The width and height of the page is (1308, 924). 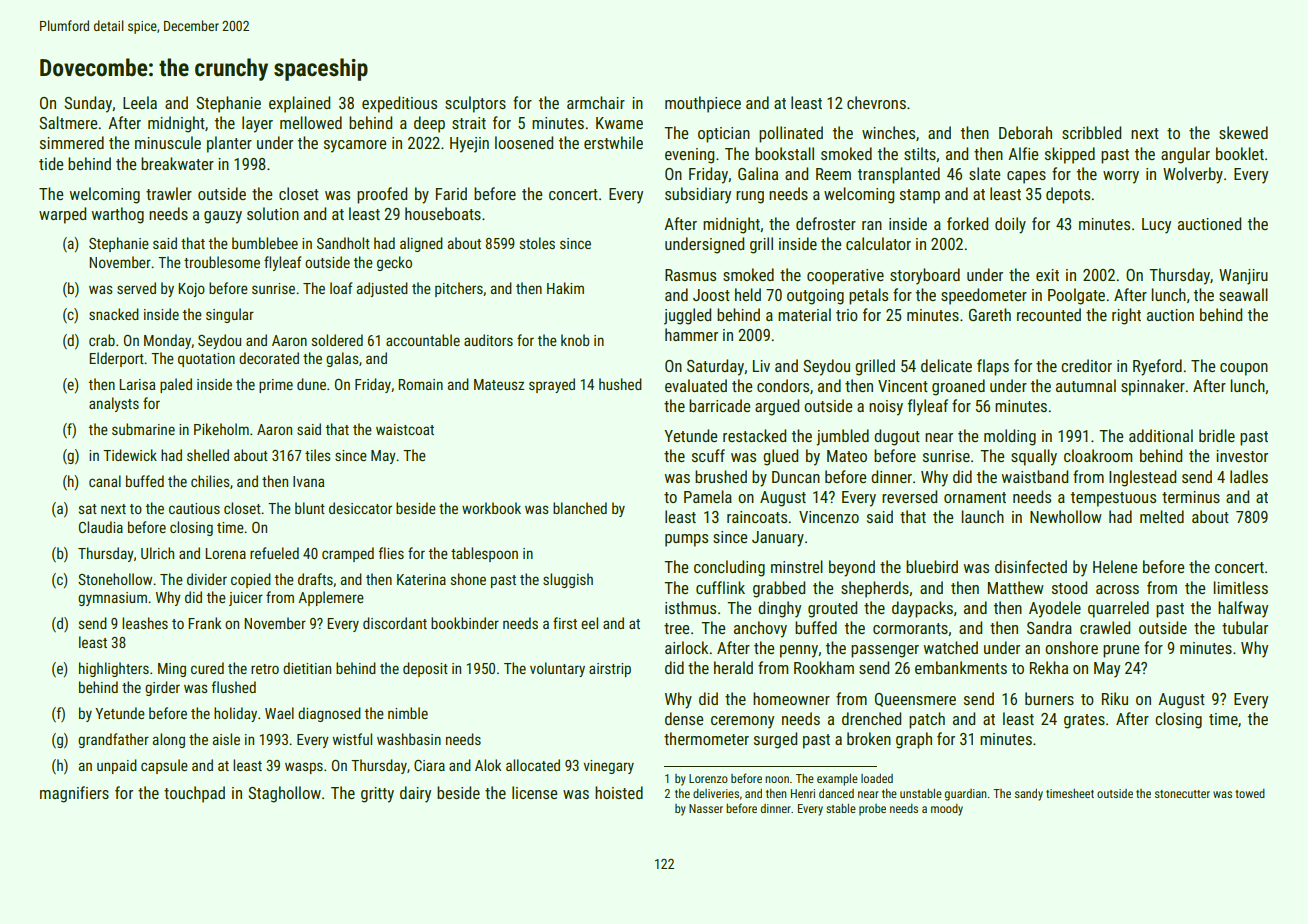 What do you see at coordinates (537, 243) in the page?
I see `stoles` at bounding box center [537, 243].
